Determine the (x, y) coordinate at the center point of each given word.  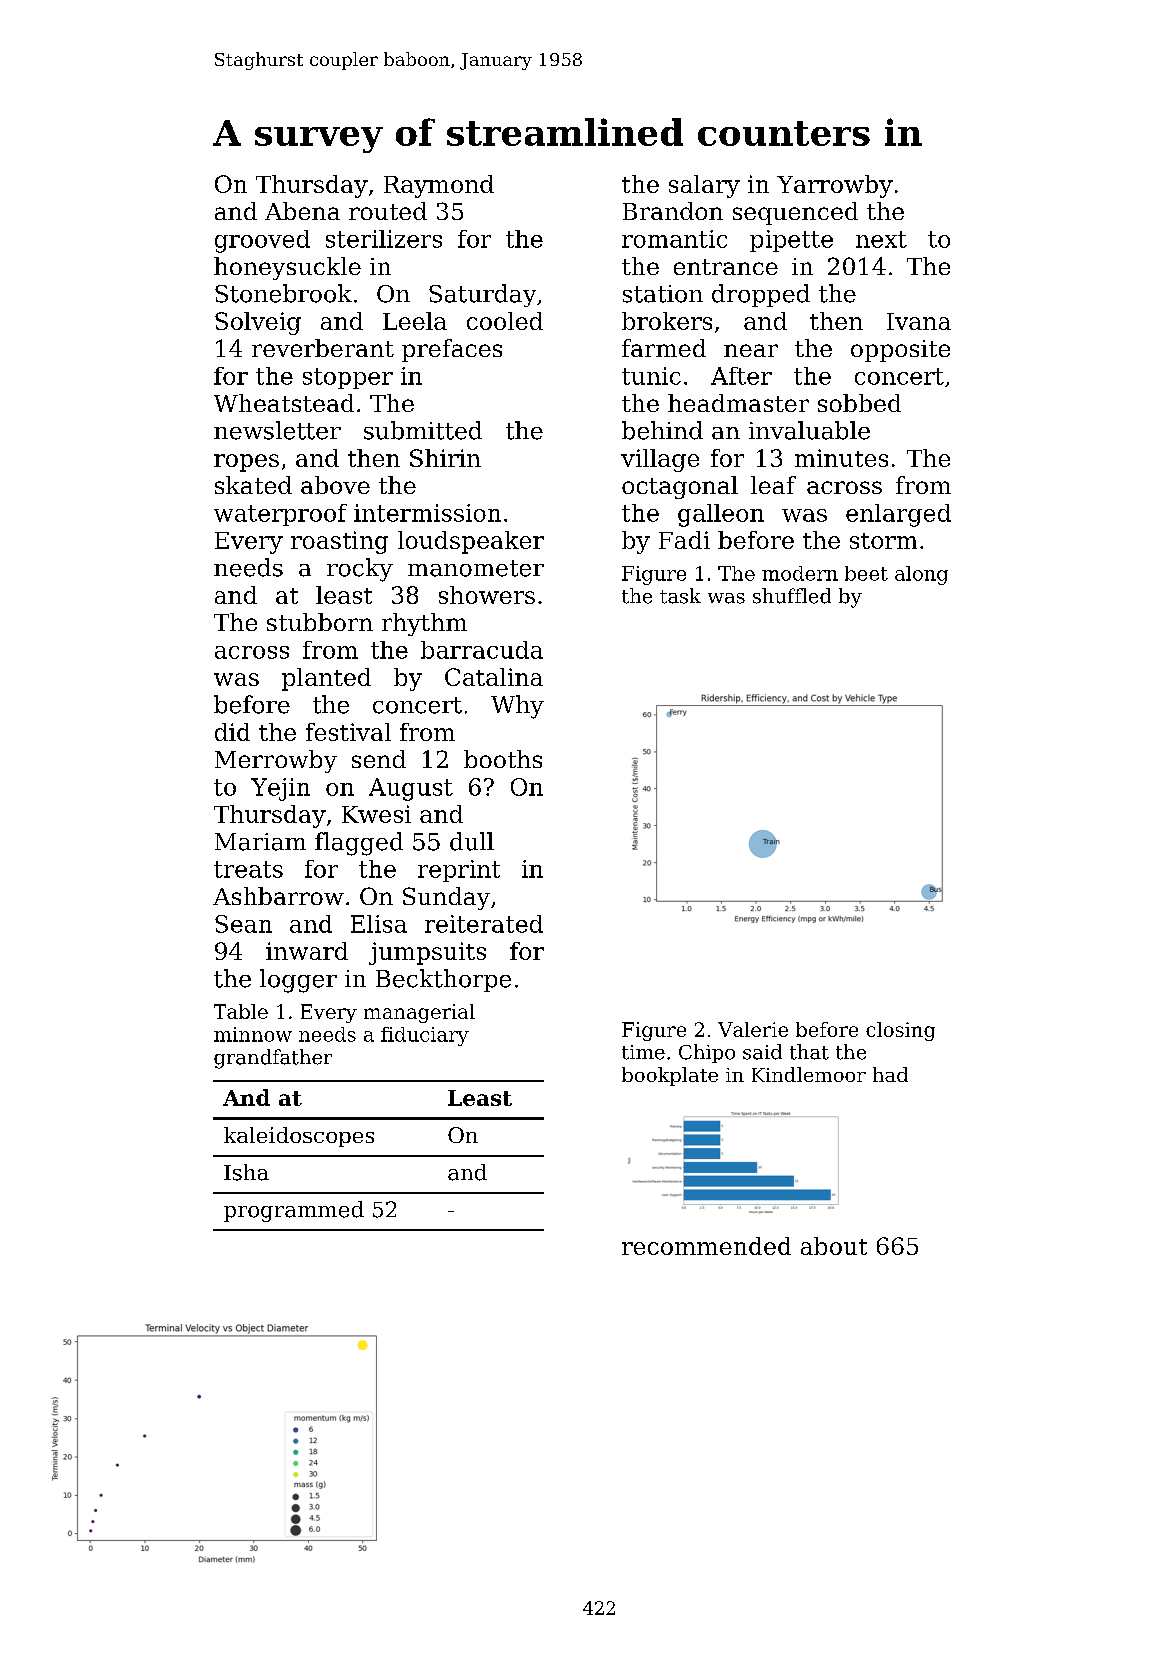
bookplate (670, 1076)
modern (800, 573)
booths (503, 759)
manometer (476, 568)
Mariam (260, 842)
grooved (262, 241)
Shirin (445, 458)
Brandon (673, 211)
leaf (773, 485)
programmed (294, 1211)
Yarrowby (835, 186)
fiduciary (425, 1036)
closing (900, 1031)
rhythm (424, 624)
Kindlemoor (809, 1074)
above (335, 485)
